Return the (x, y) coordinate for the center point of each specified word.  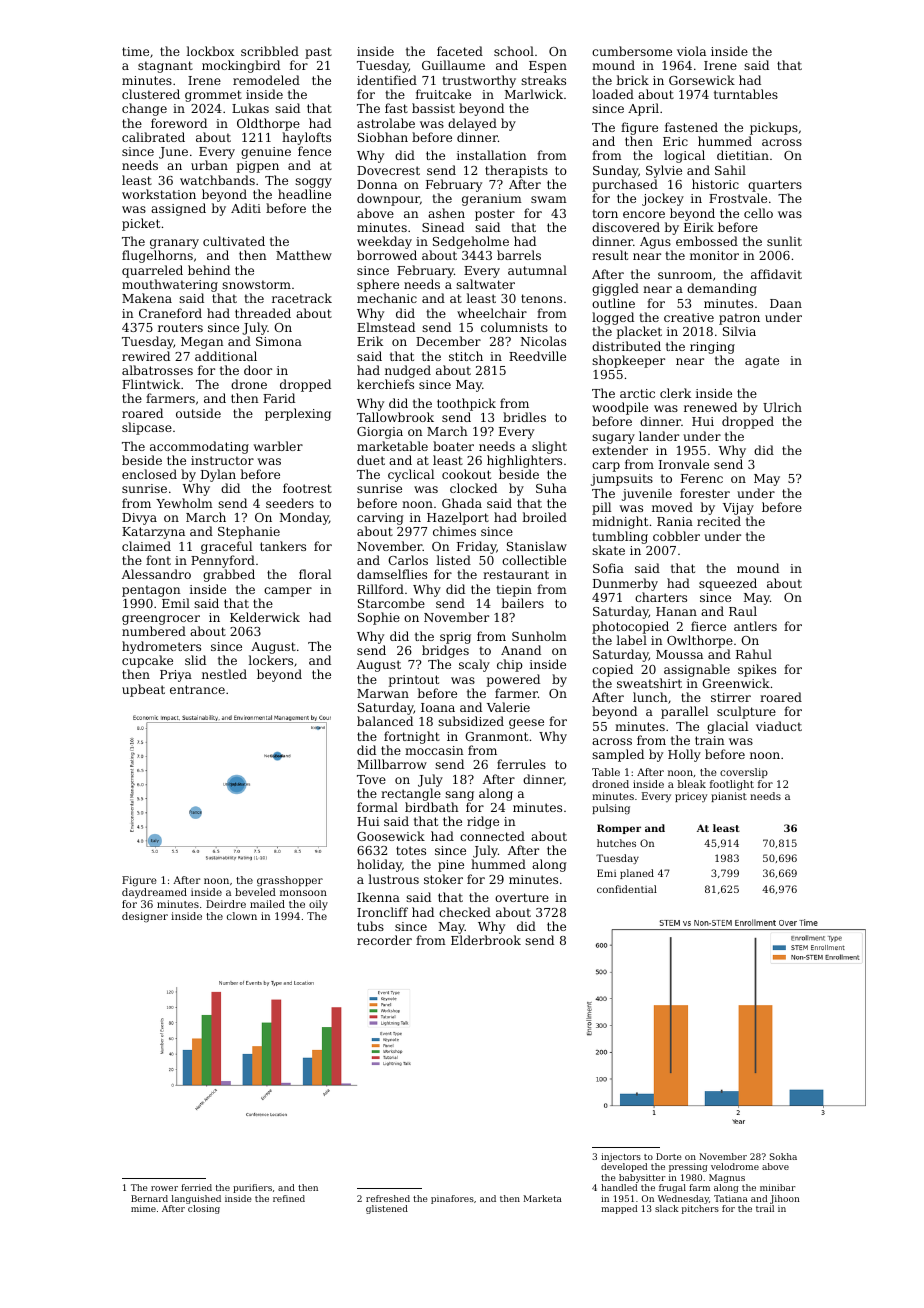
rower (164, 1188)
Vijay (738, 509)
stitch (466, 356)
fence (314, 151)
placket (639, 332)
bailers (522, 603)
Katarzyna (153, 533)
